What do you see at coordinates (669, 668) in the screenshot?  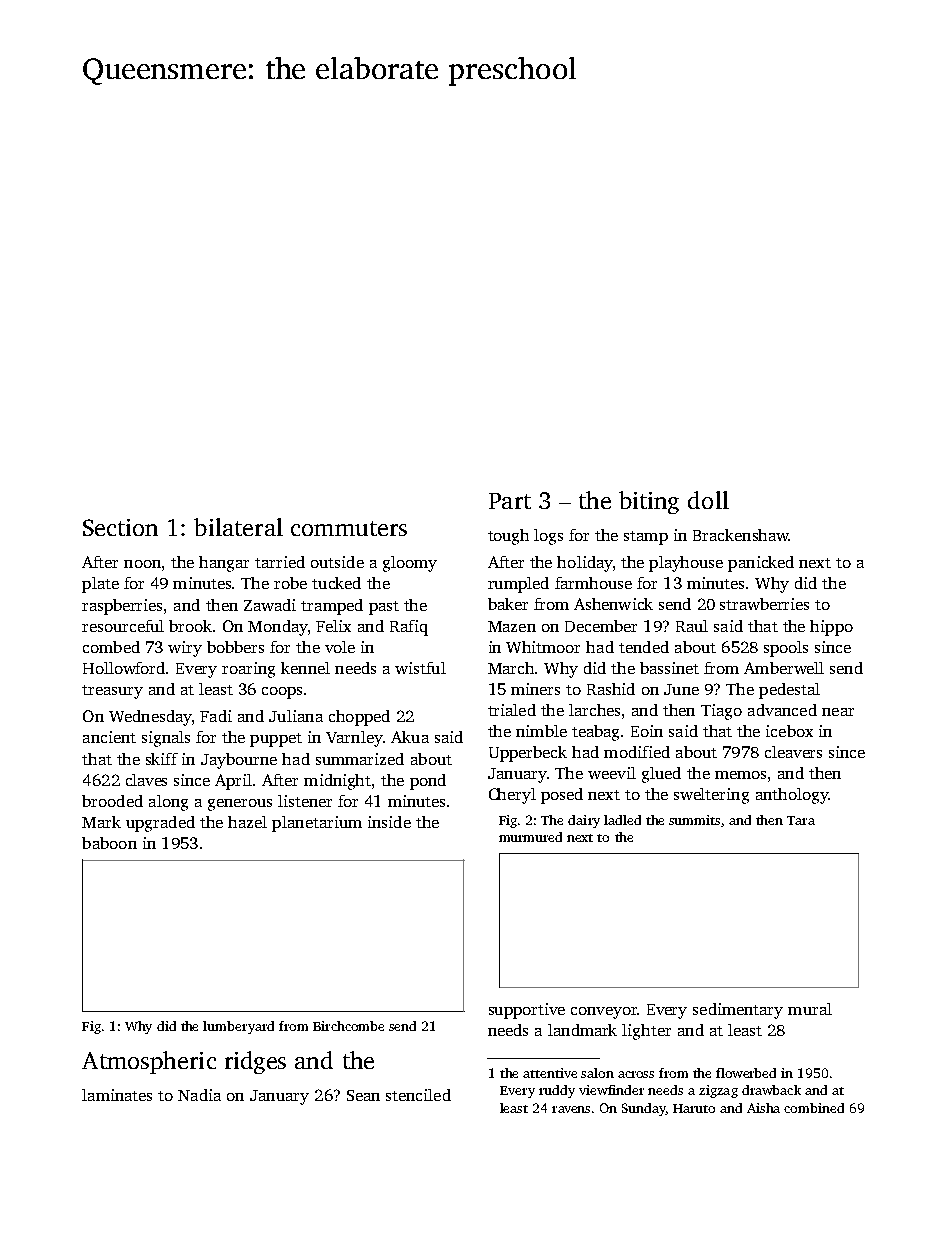 I see `bassinet` at bounding box center [669, 668].
